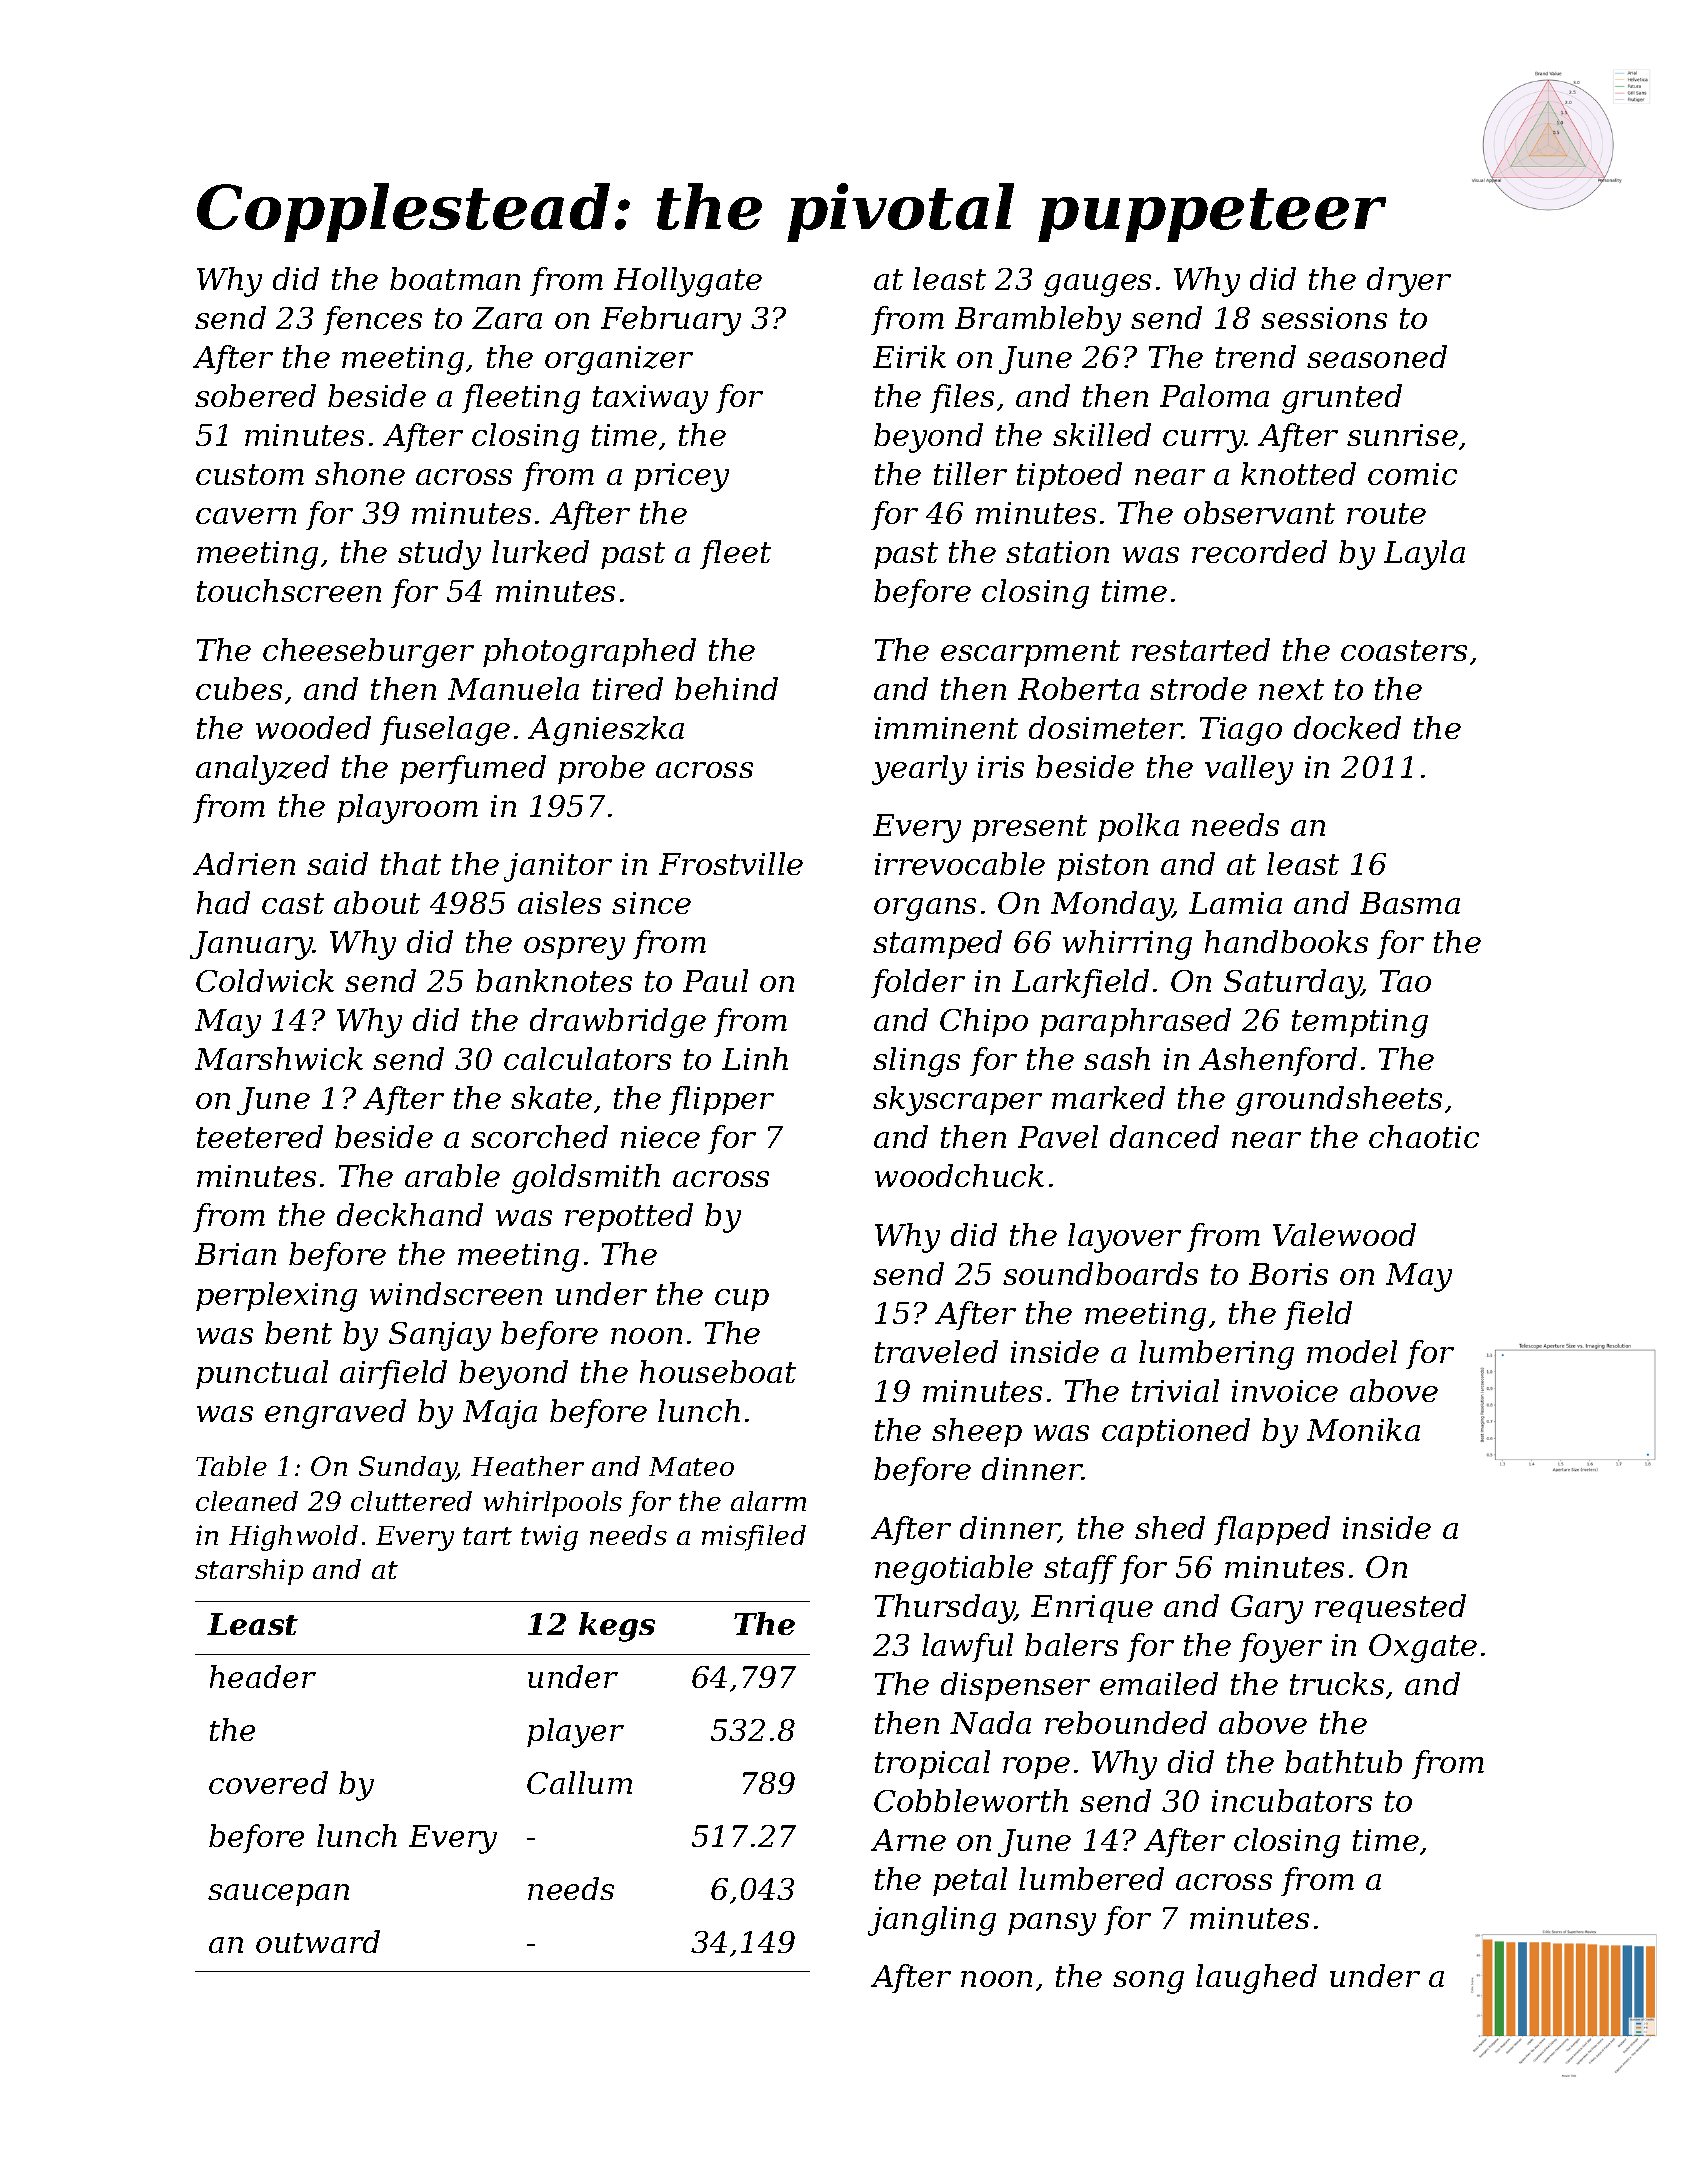 Image resolution: width=1683 pixels, height=2178 pixels. What do you see at coordinates (925, 909) in the screenshot?
I see `organs` at bounding box center [925, 909].
